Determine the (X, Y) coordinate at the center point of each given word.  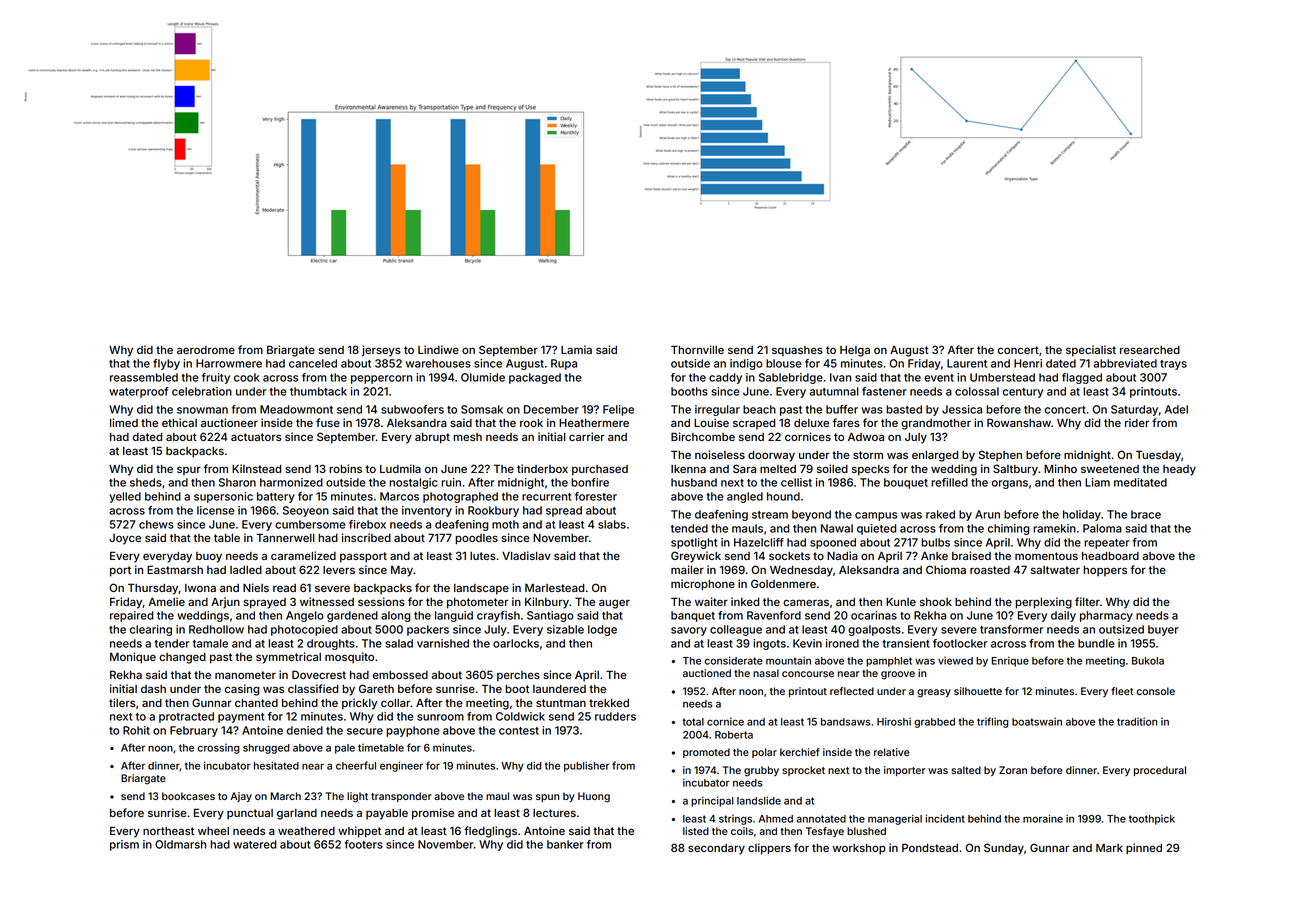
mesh (467, 437)
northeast (168, 831)
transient (906, 643)
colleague (736, 630)
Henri (1028, 363)
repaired (131, 616)
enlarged (935, 456)
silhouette (978, 691)
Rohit (136, 730)
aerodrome (206, 350)
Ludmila (400, 468)
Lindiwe (438, 349)
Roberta (734, 735)
